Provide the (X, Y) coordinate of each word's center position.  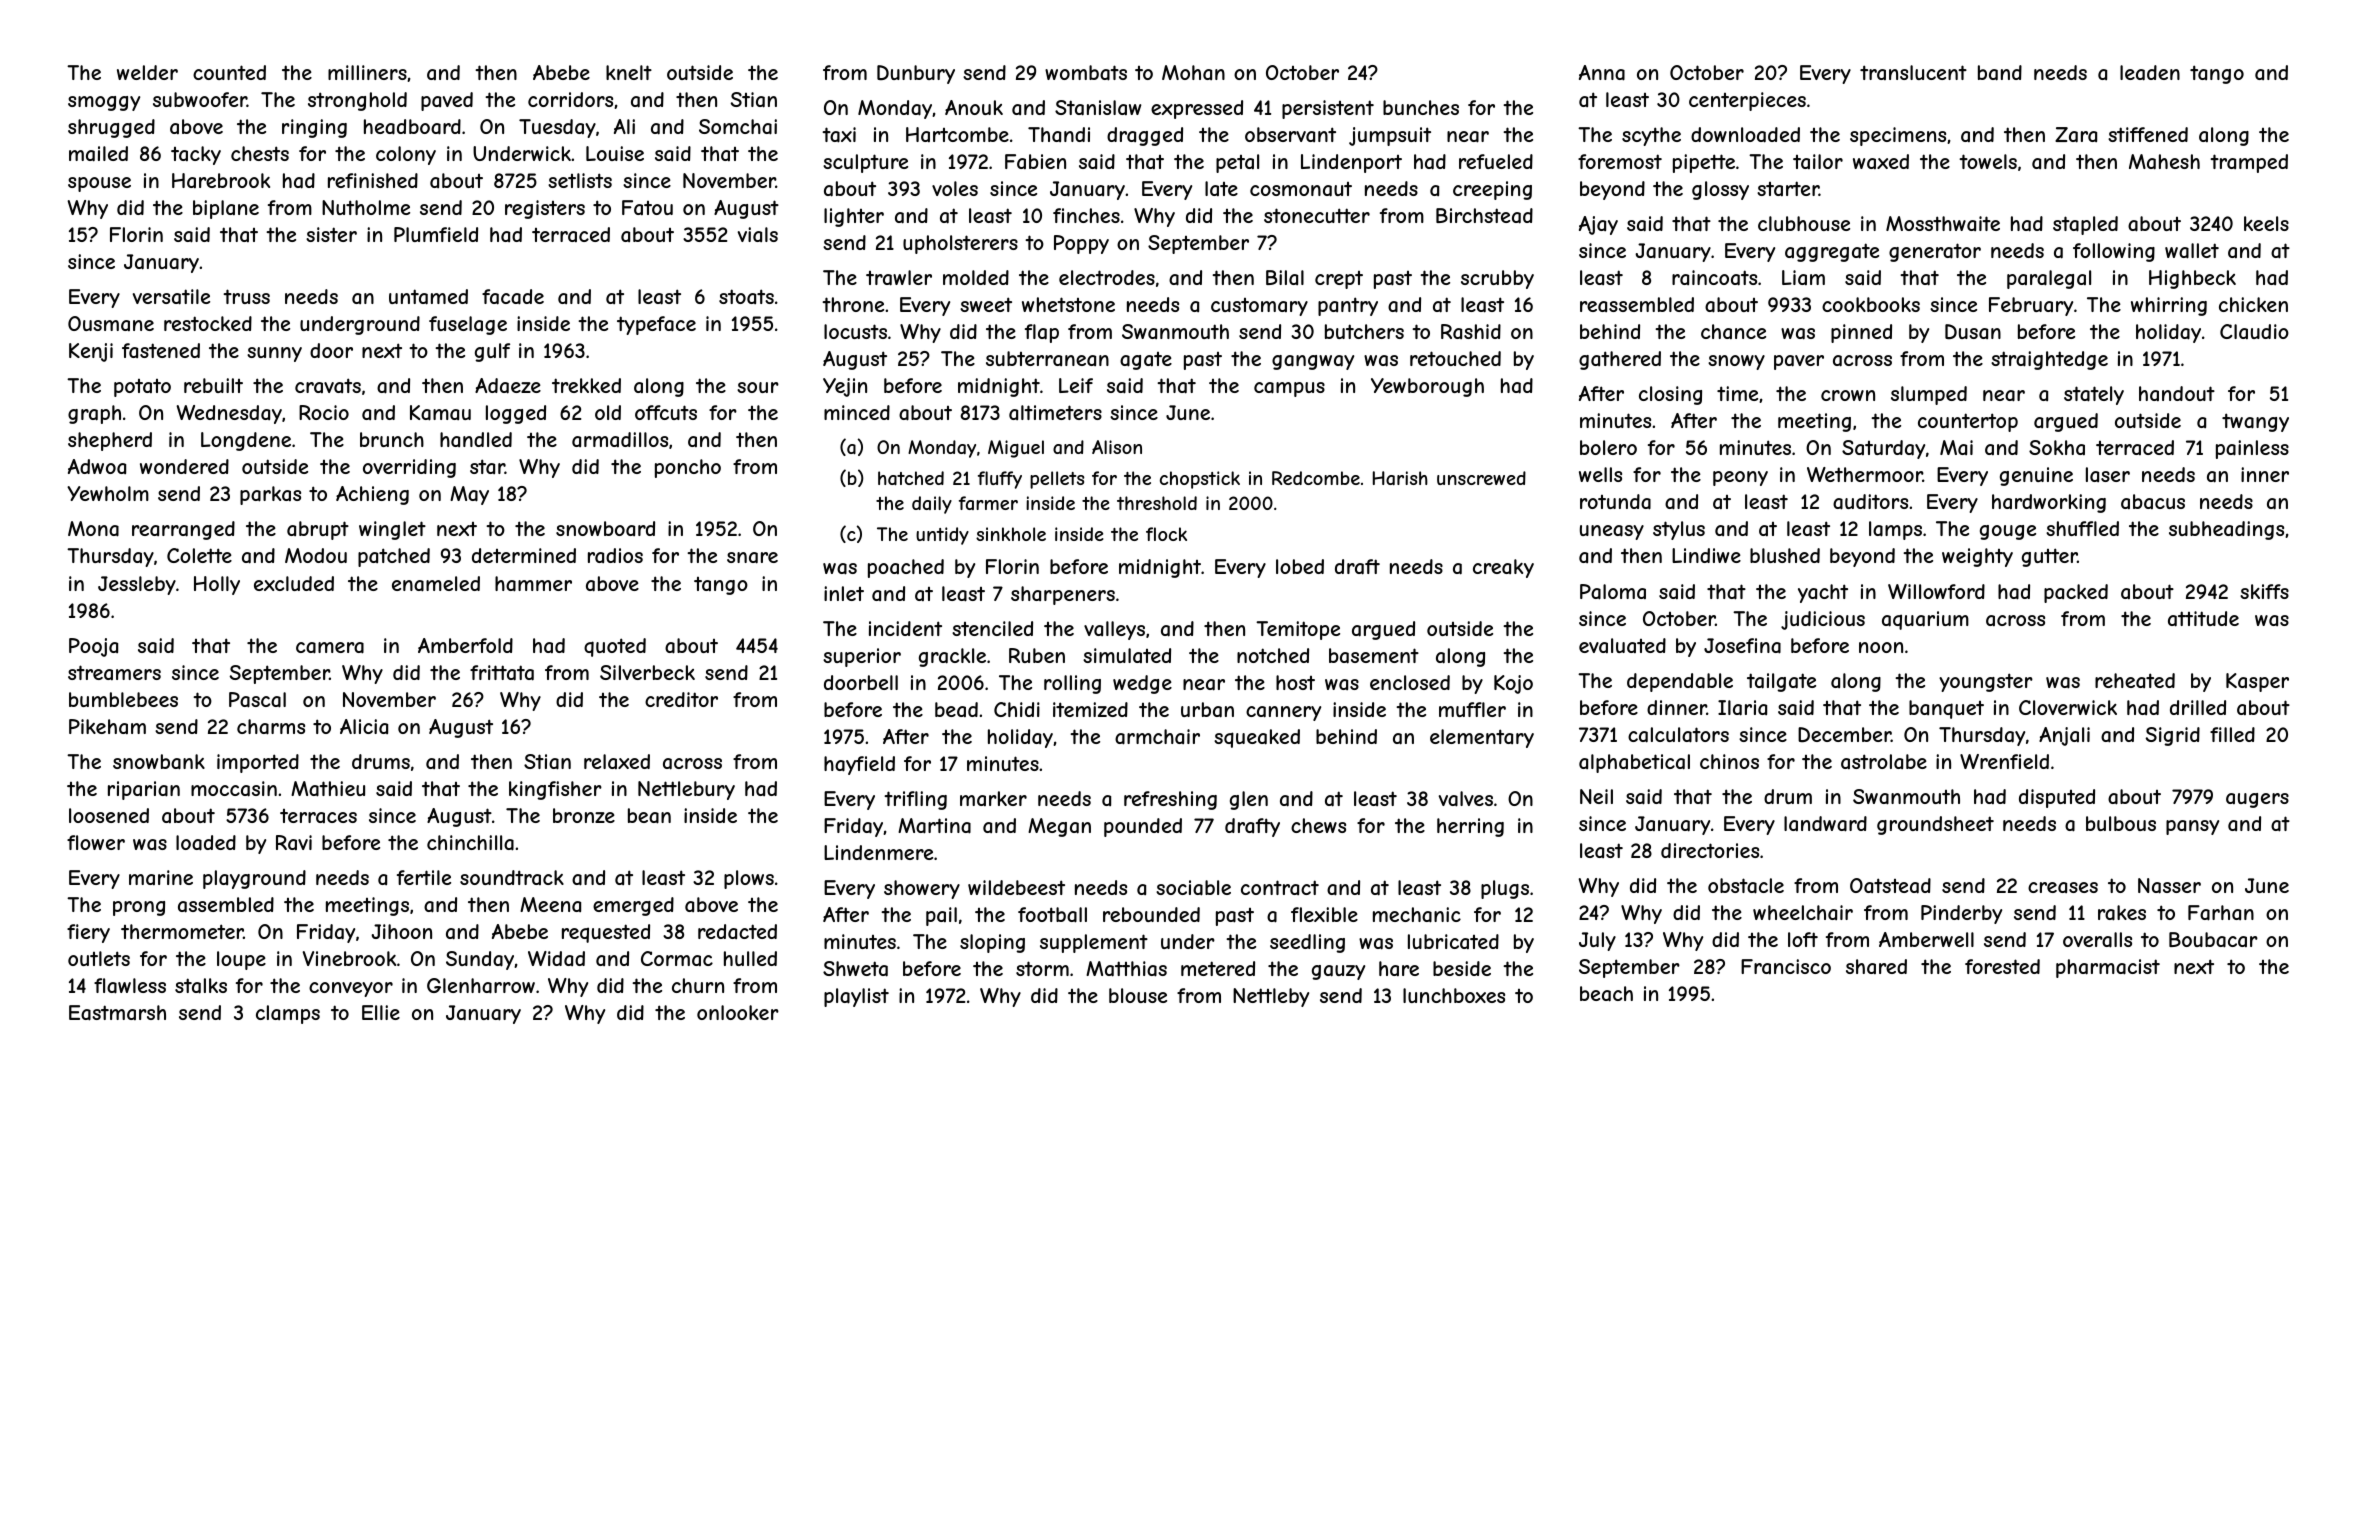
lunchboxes (1454, 995)
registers (545, 209)
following (2114, 252)
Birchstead (1484, 216)
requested (606, 933)
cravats (328, 385)
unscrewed (1481, 478)
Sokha (2057, 447)
